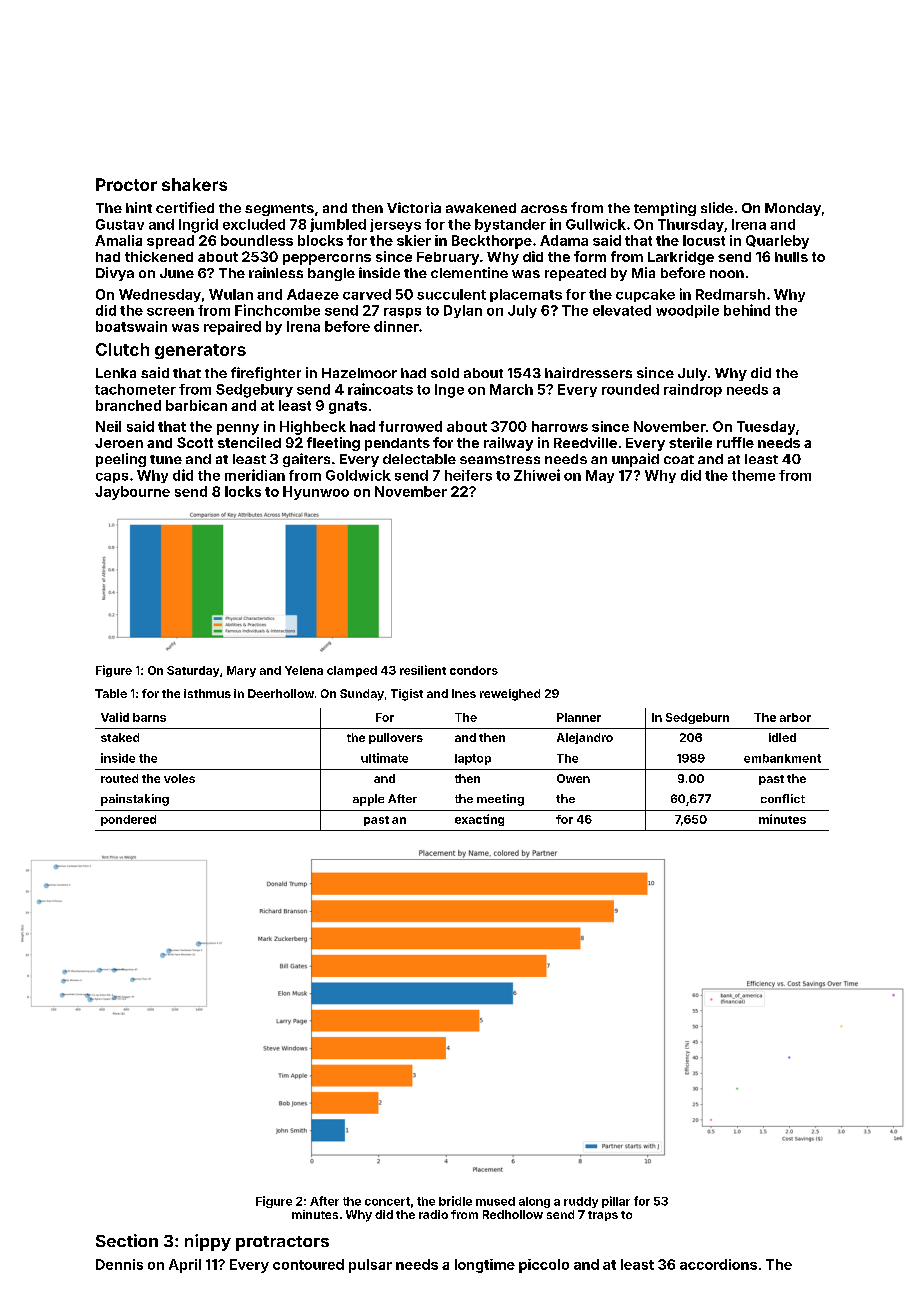 The image size is (924, 1308). I want to click on Owen, so click(573, 778).
